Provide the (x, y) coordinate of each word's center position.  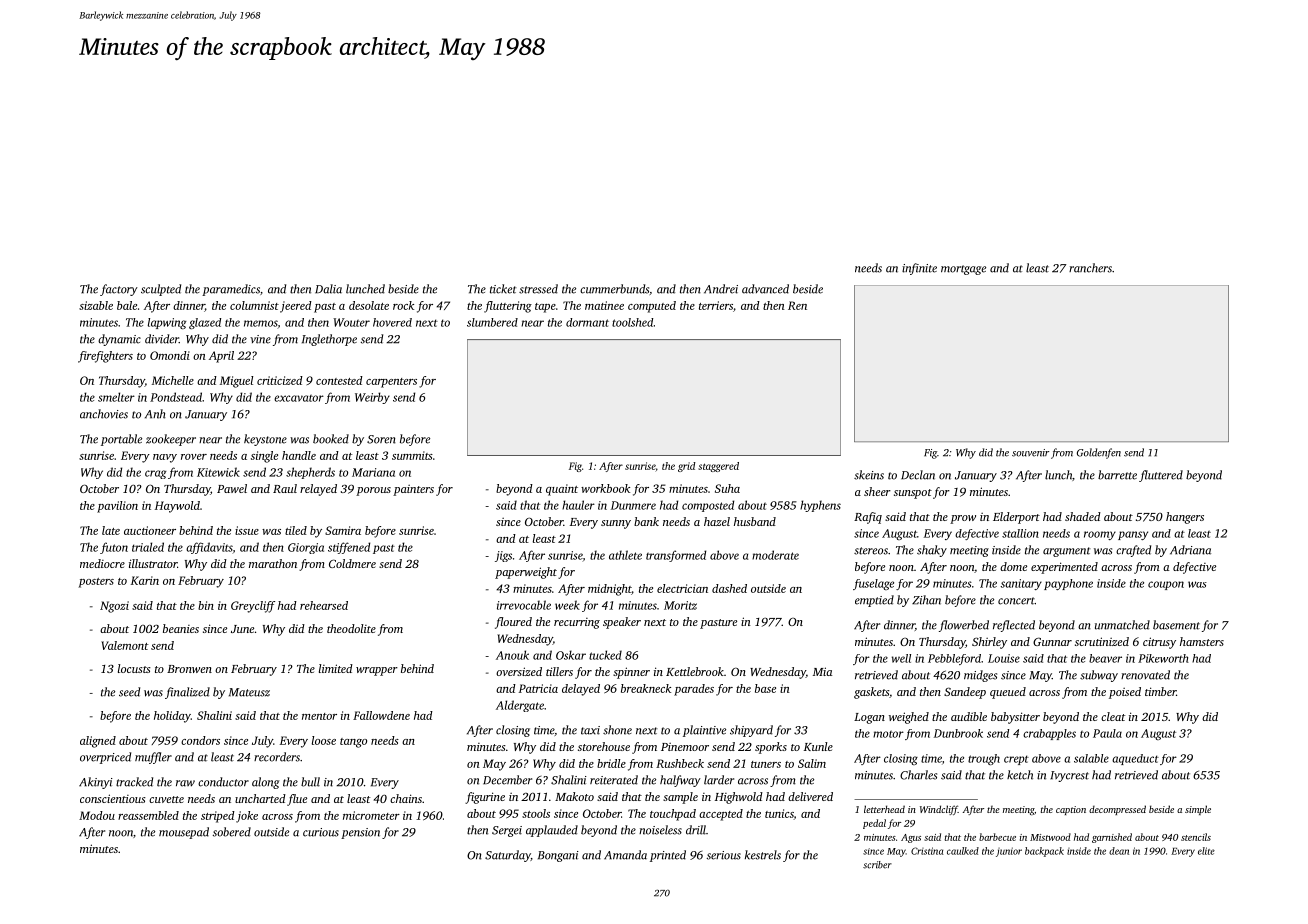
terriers (716, 305)
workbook (605, 488)
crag (156, 474)
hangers (1185, 518)
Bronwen (189, 669)
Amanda (625, 855)
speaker (622, 623)
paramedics (231, 290)
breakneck (646, 688)
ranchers (1090, 268)
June (242, 629)
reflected (1014, 626)
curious (321, 832)
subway (1099, 676)
